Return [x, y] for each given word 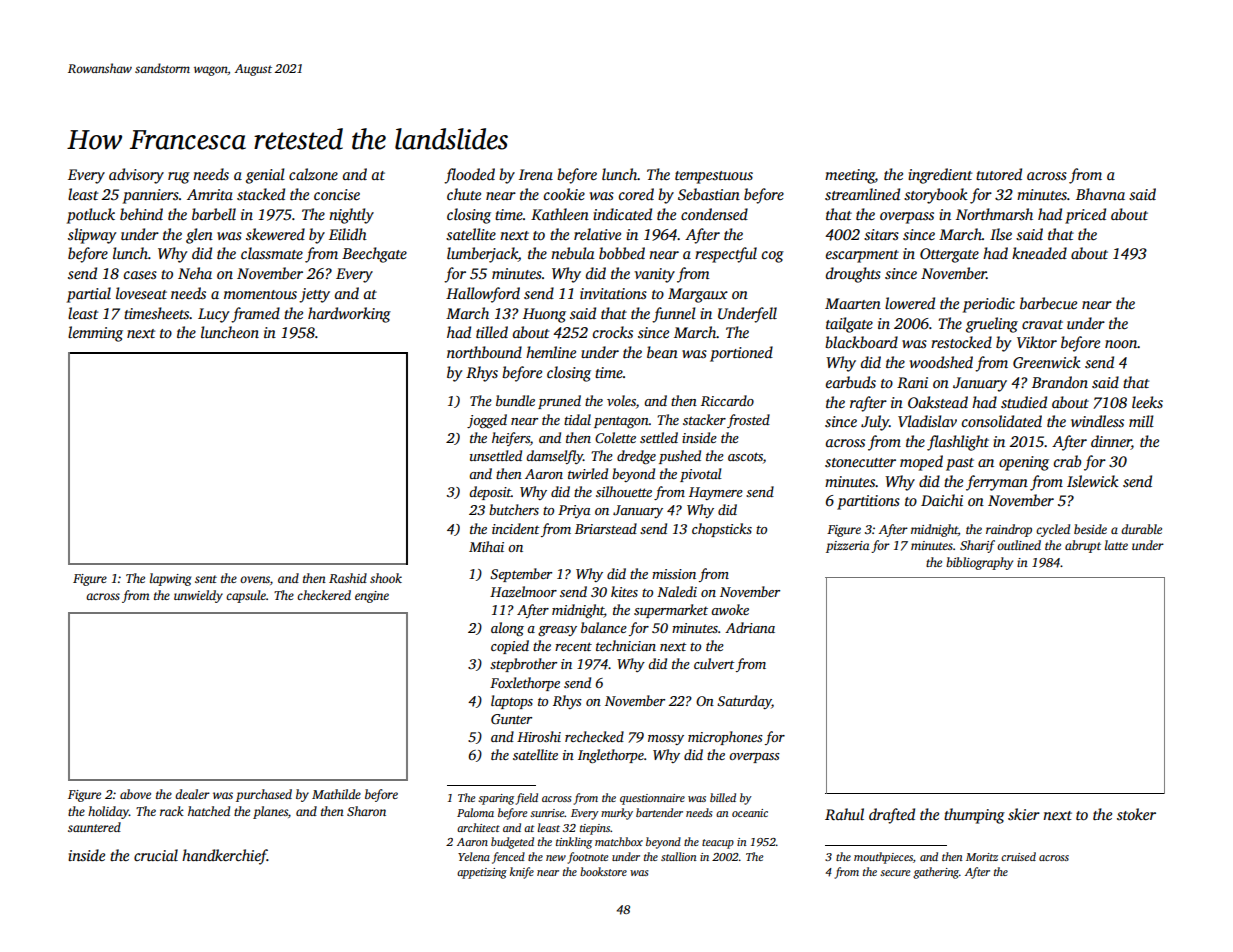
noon [1121, 344]
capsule [246, 596]
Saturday [744, 702]
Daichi [942, 500]
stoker [1136, 814]
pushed [680, 457]
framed [255, 315]
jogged [487, 421]
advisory [136, 176]
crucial [156, 855]
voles [621, 400]
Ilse [1001, 234]
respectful [726, 255]
